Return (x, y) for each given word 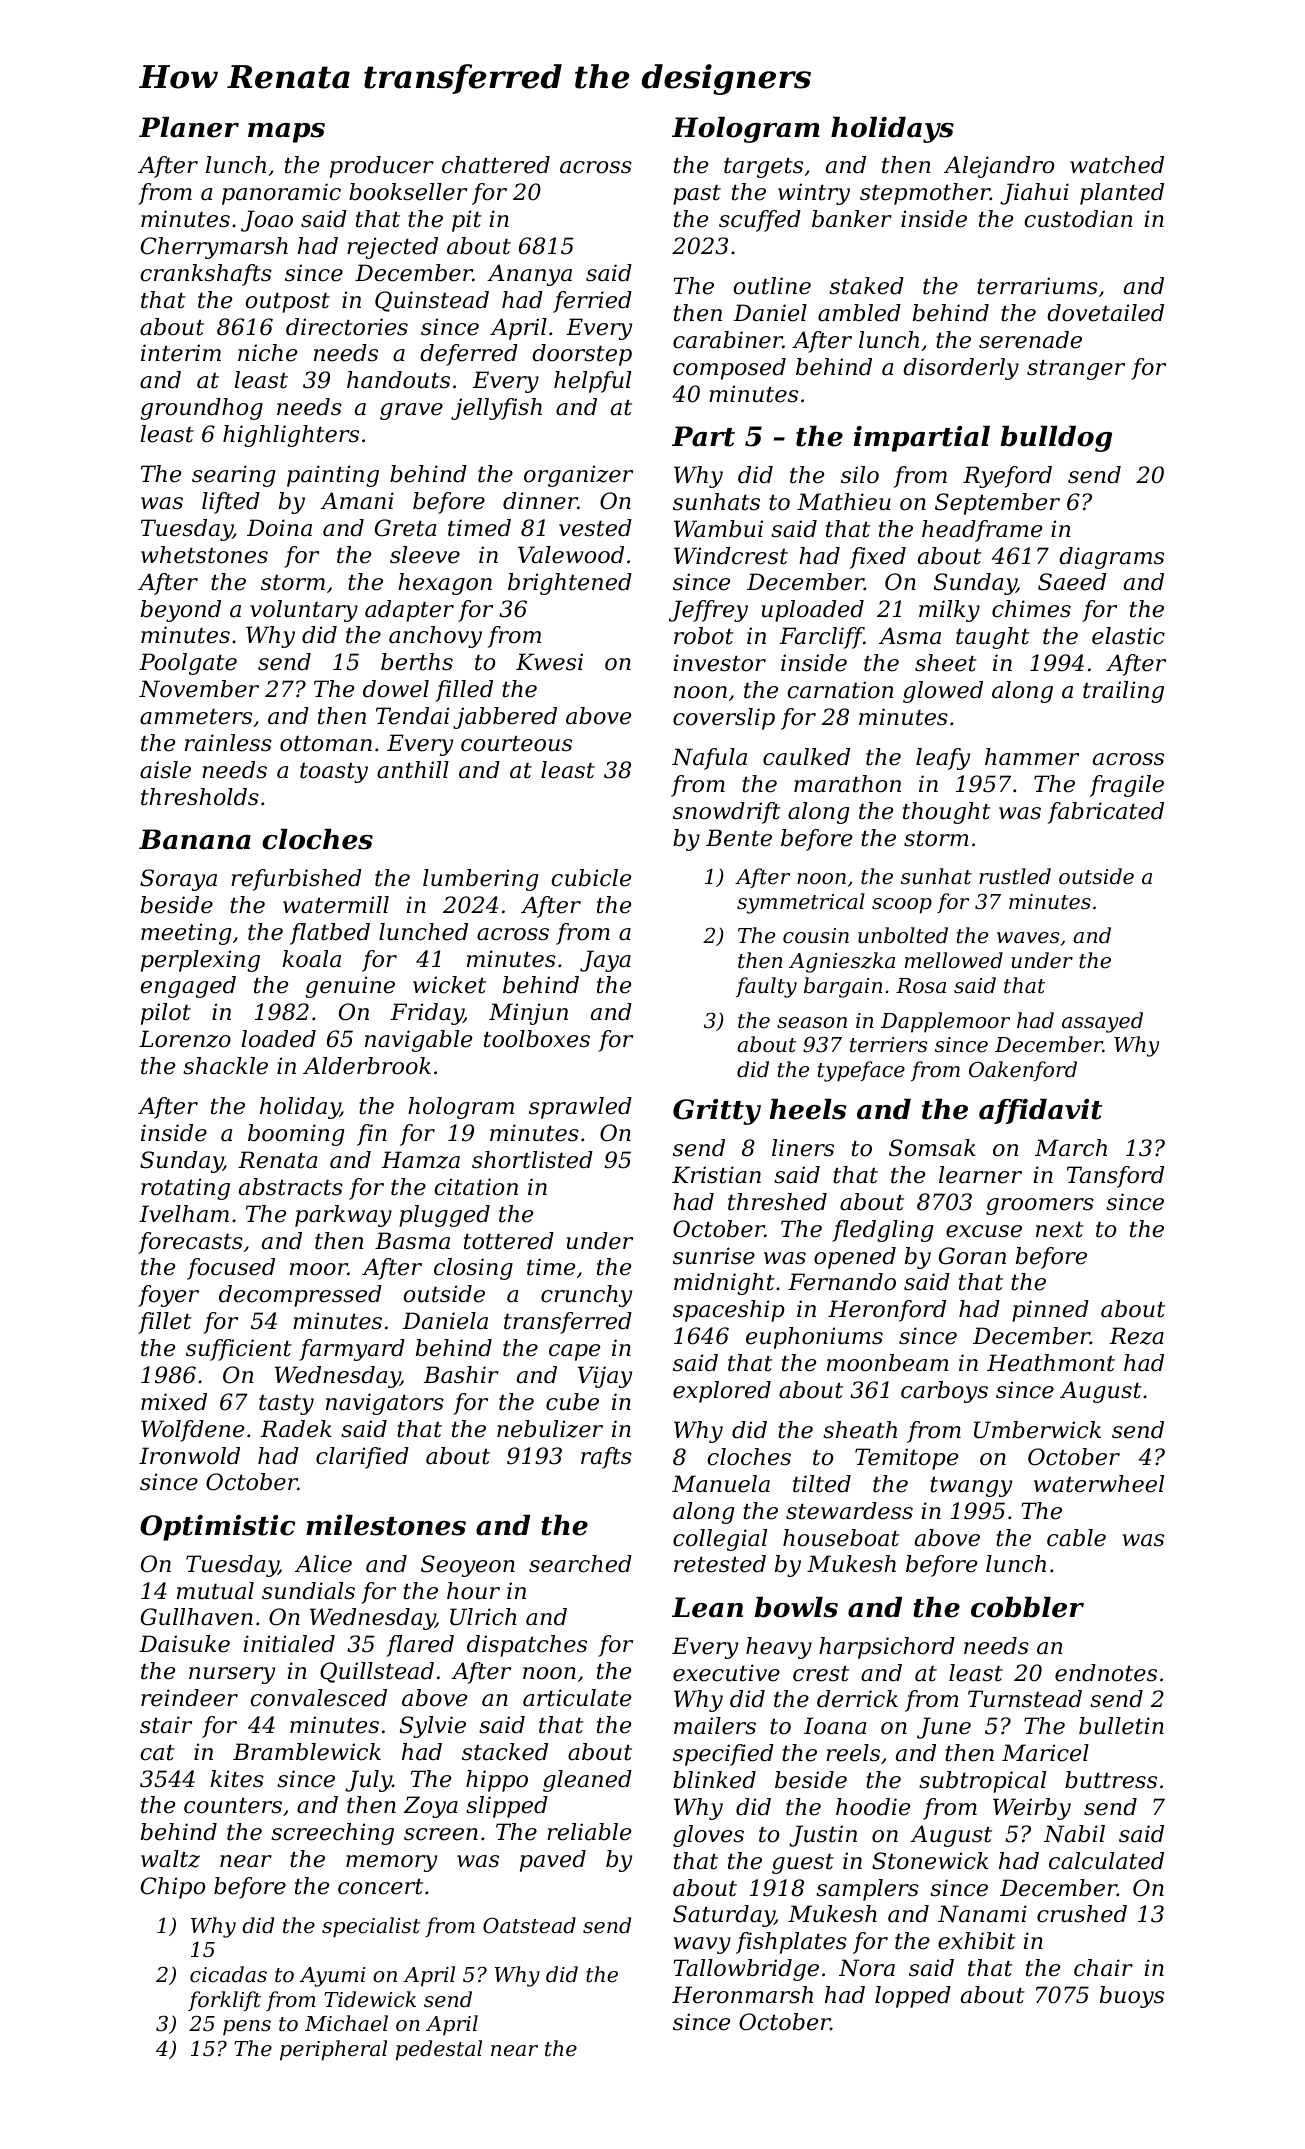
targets (763, 168)
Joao (267, 221)
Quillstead (377, 1672)
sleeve (425, 555)
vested (595, 528)
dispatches (527, 1646)
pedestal (439, 2050)
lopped (913, 1997)
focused (231, 1269)
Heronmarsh (742, 1995)
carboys (944, 1392)
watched (1117, 165)
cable (1076, 1538)
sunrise (714, 1256)
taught (993, 638)
